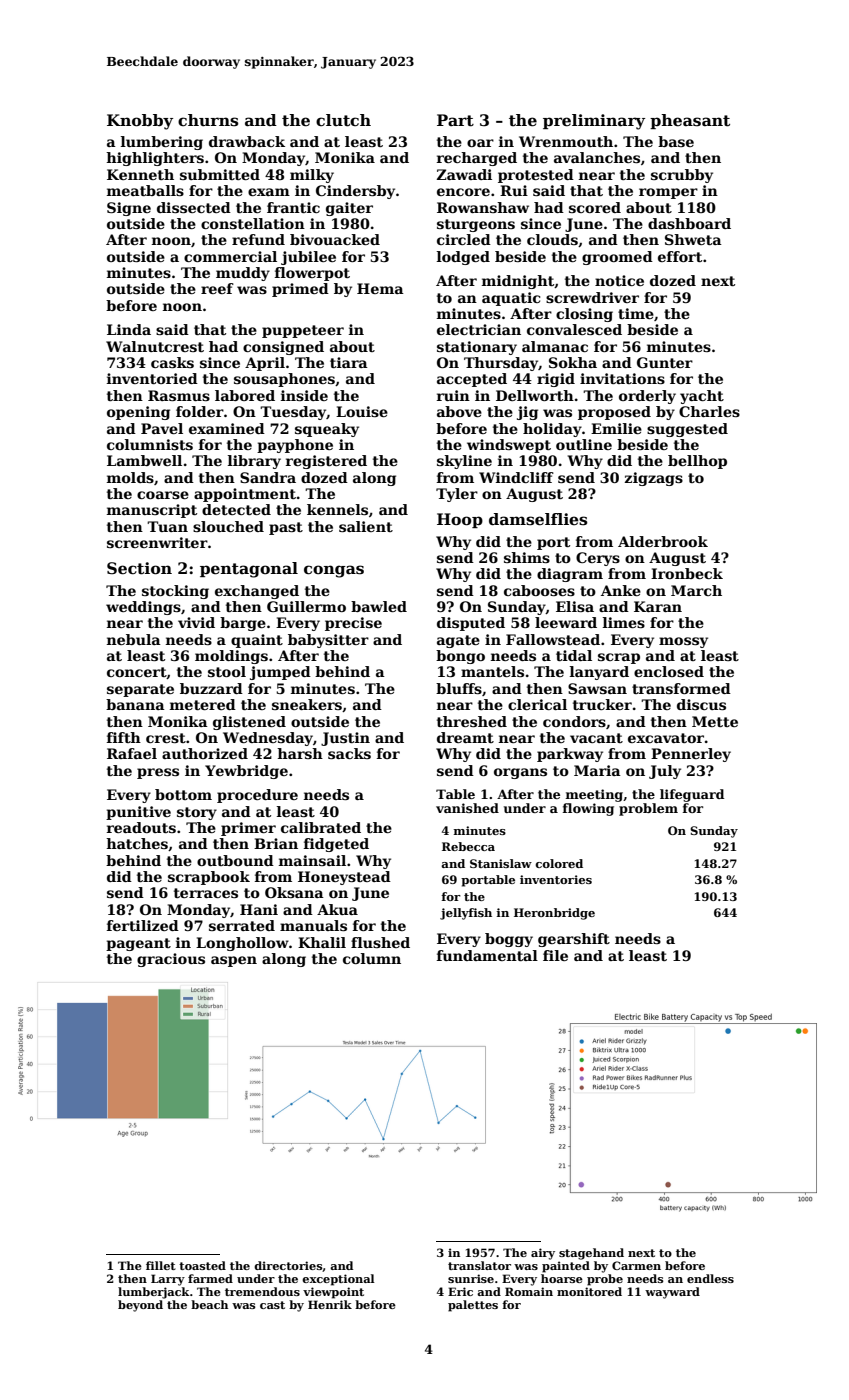  I want to click on recharged, so click(477, 159).
